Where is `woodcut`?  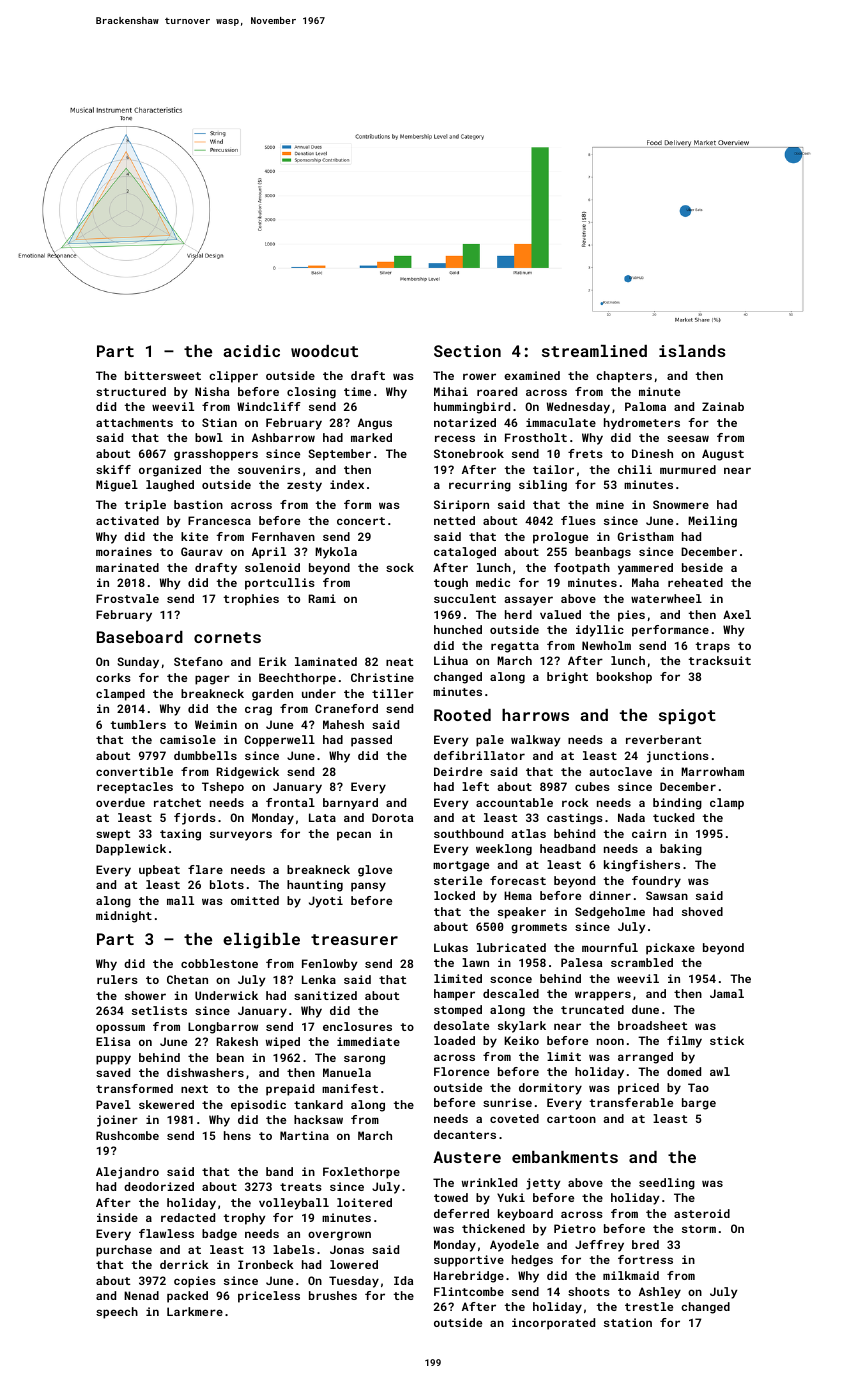 woodcut is located at coordinates (324, 351).
